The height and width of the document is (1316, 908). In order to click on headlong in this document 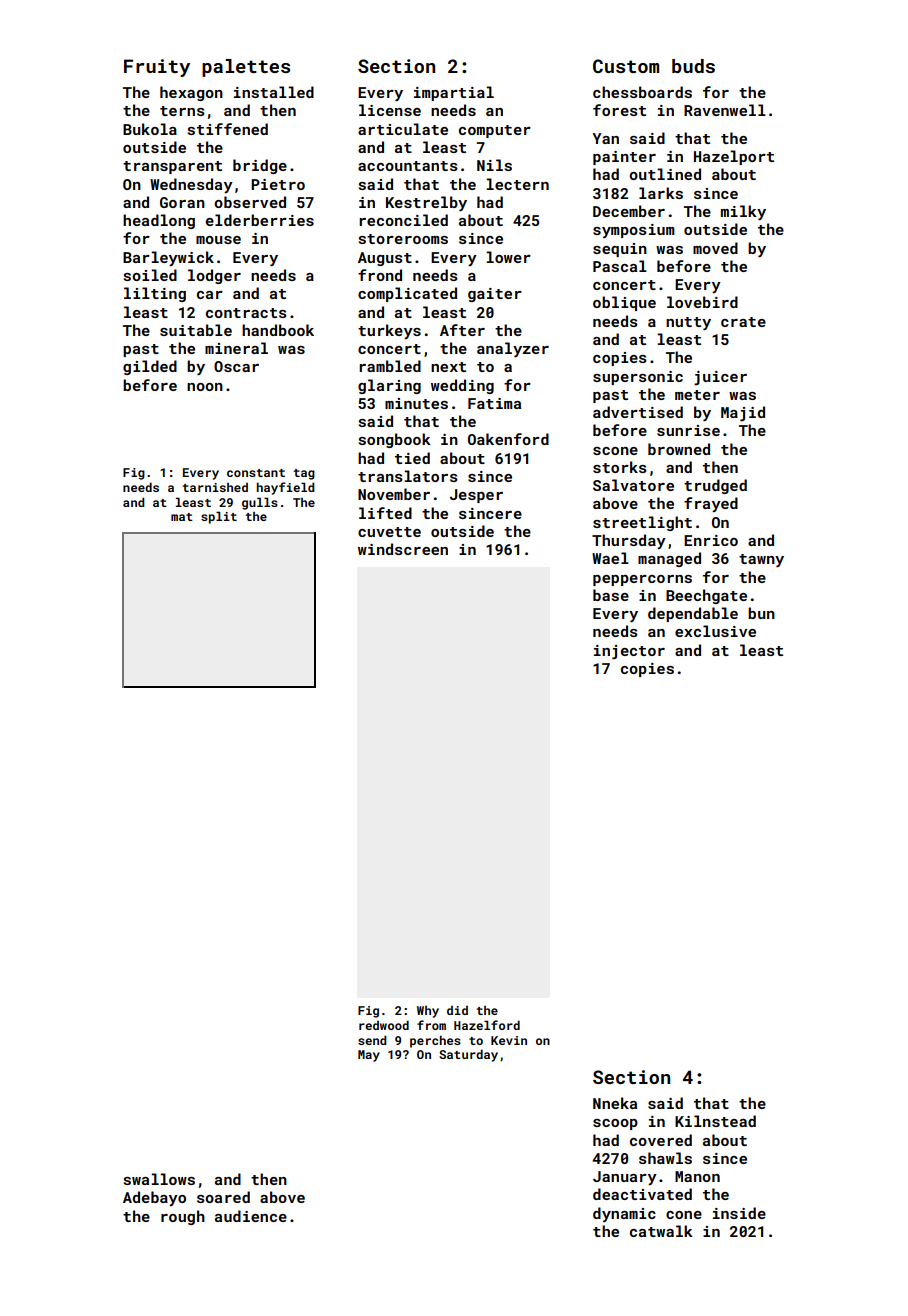, I will do `click(159, 221)`.
